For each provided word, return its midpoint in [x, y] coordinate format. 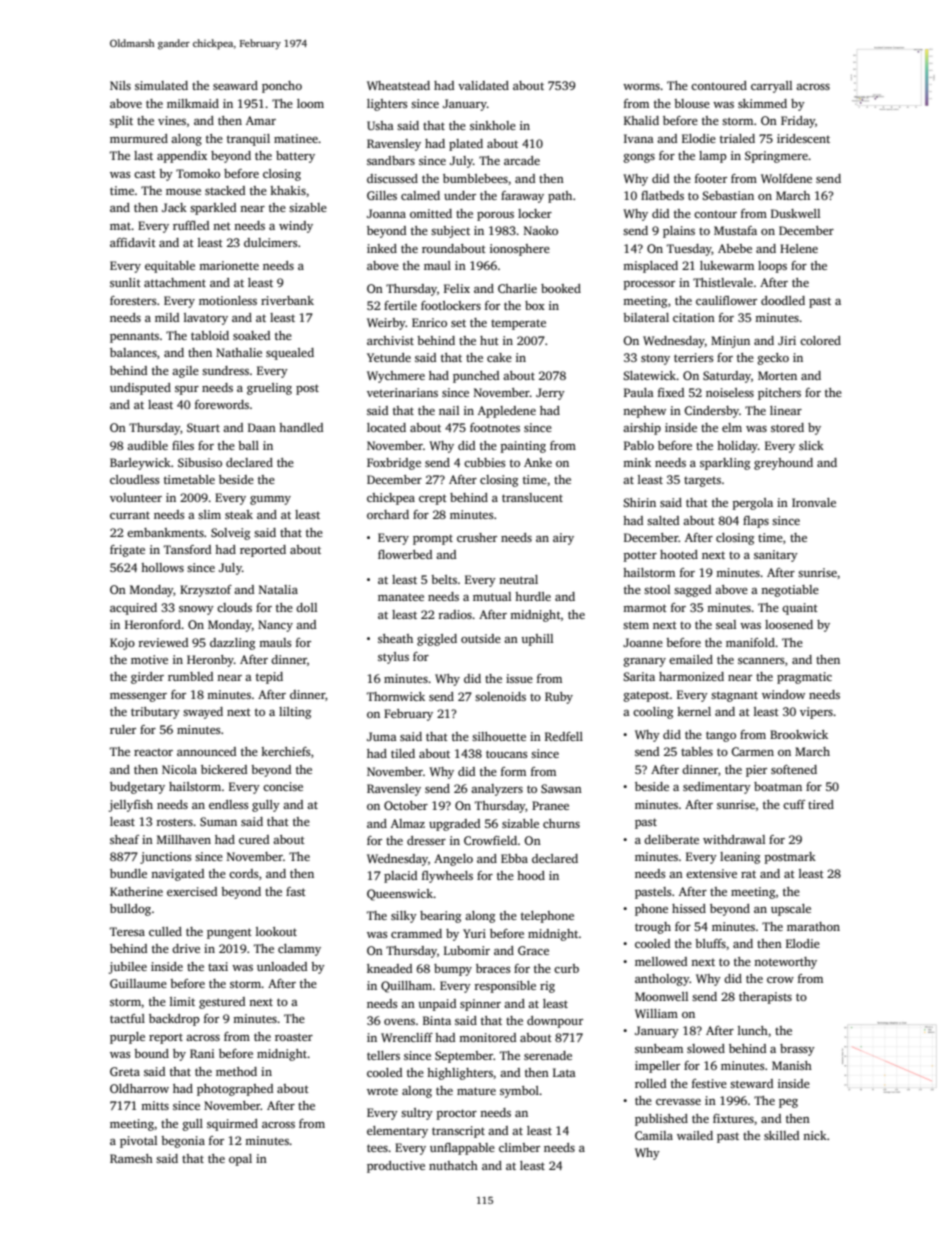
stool [657, 589]
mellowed [661, 961]
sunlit [125, 282]
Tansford [187, 549]
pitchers [779, 394]
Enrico [429, 322]
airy [563, 539]
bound [151, 1053]
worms [641, 87]
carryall [771, 87]
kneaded [389, 968]
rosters [174, 822]
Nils [120, 85]
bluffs [710, 943]
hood [531, 875]
